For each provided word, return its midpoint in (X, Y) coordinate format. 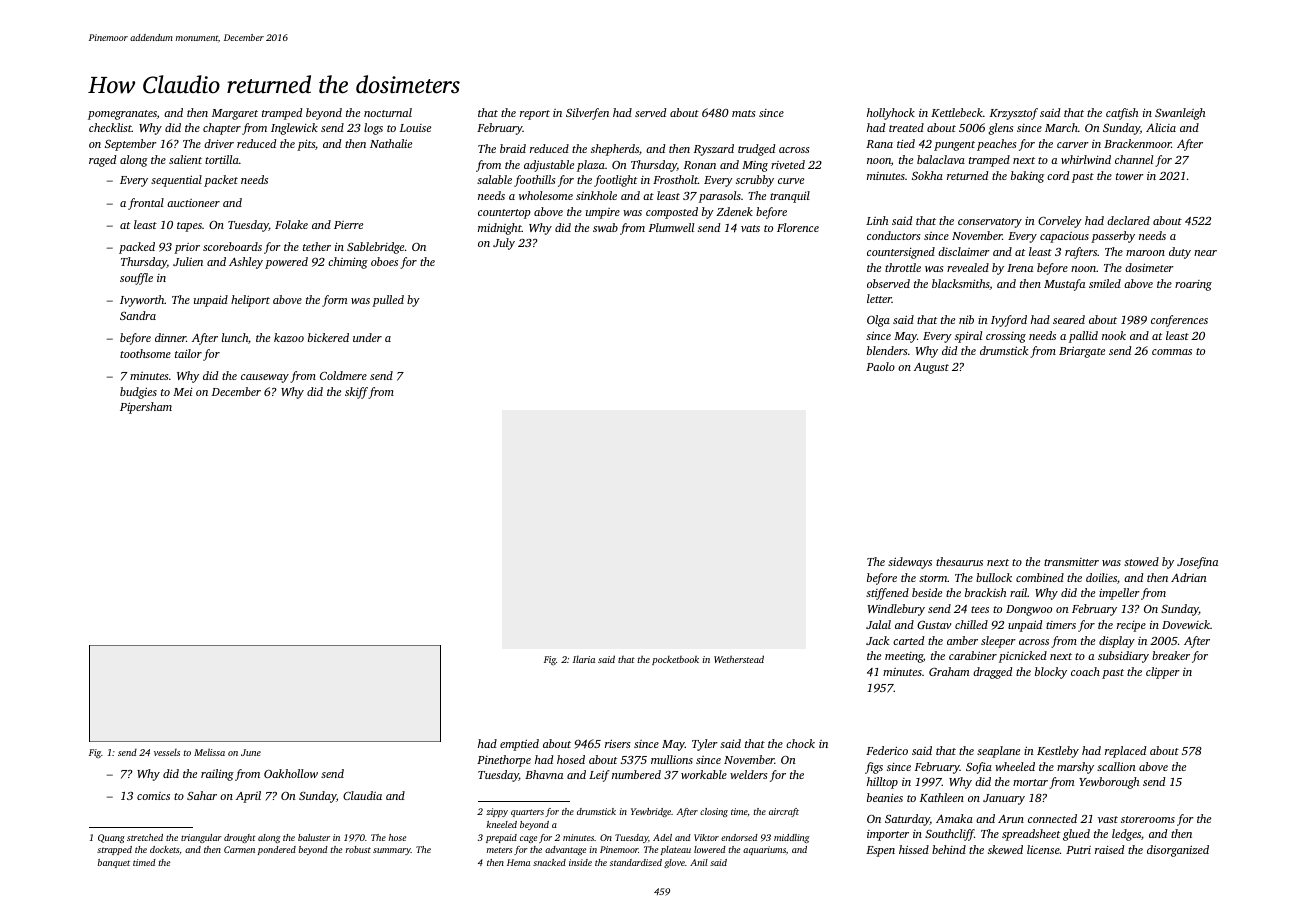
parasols (720, 197)
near (1205, 253)
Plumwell (671, 227)
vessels (167, 752)
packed (137, 248)
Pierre (348, 225)
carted (908, 640)
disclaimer (964, 251)
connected (1052, 818)
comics (153, 796)
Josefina (1197, 563)
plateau (676, 850)
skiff (356, 393)
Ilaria (584, 659)
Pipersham (146, 408)
